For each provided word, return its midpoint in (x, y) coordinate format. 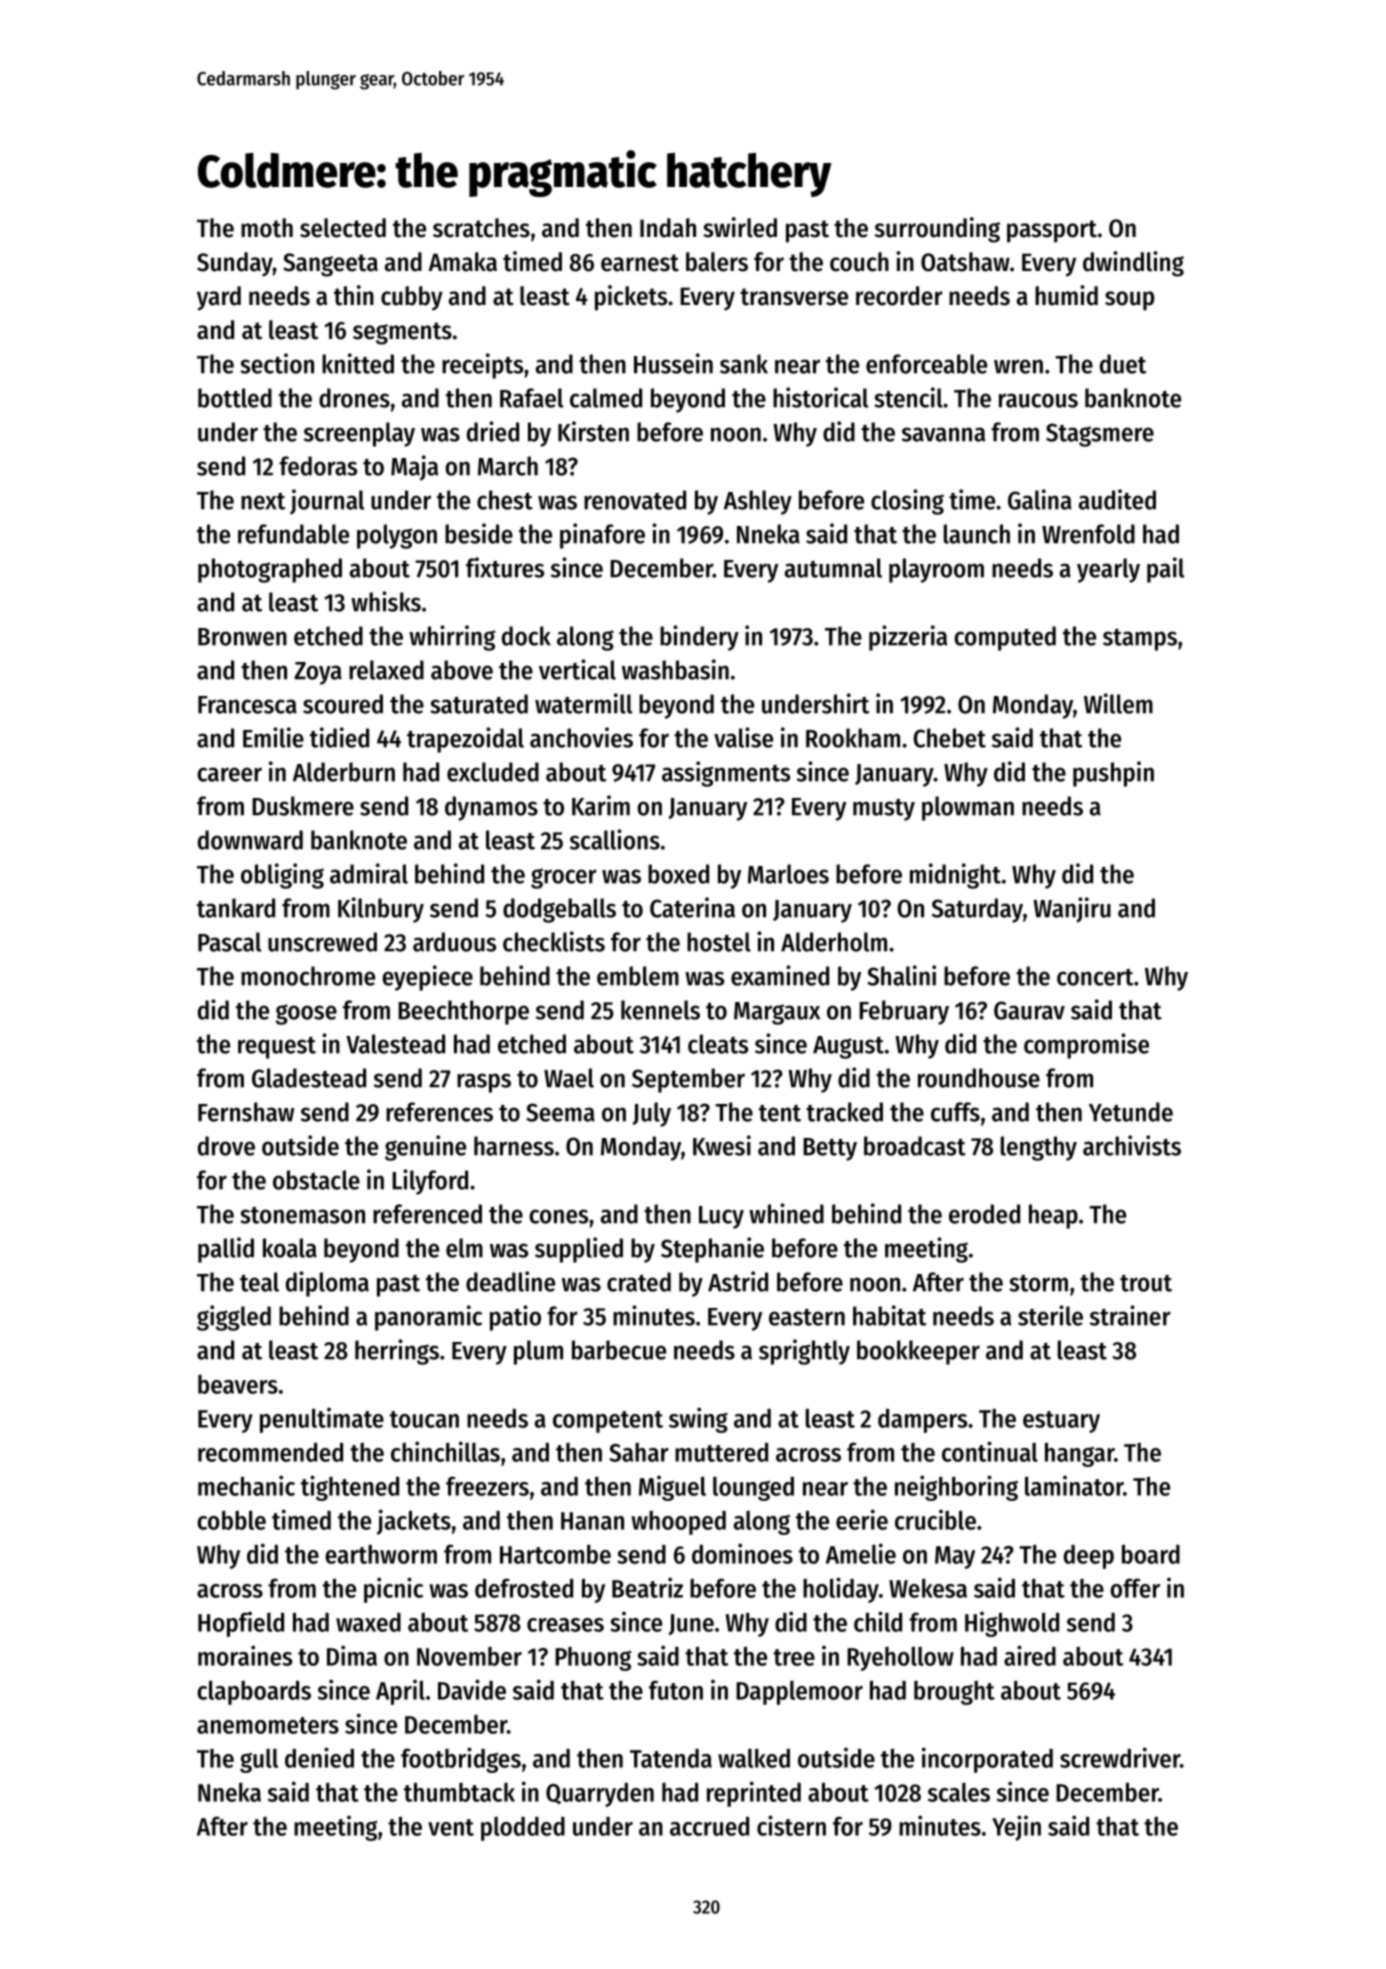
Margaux (777, 1013)
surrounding (937, 230)
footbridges (461, 1760)
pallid (226, 1250)
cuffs (955, 1112)
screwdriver (1120, 1757)
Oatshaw (965, 262)
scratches (481, 228)
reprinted (754, 1794)
